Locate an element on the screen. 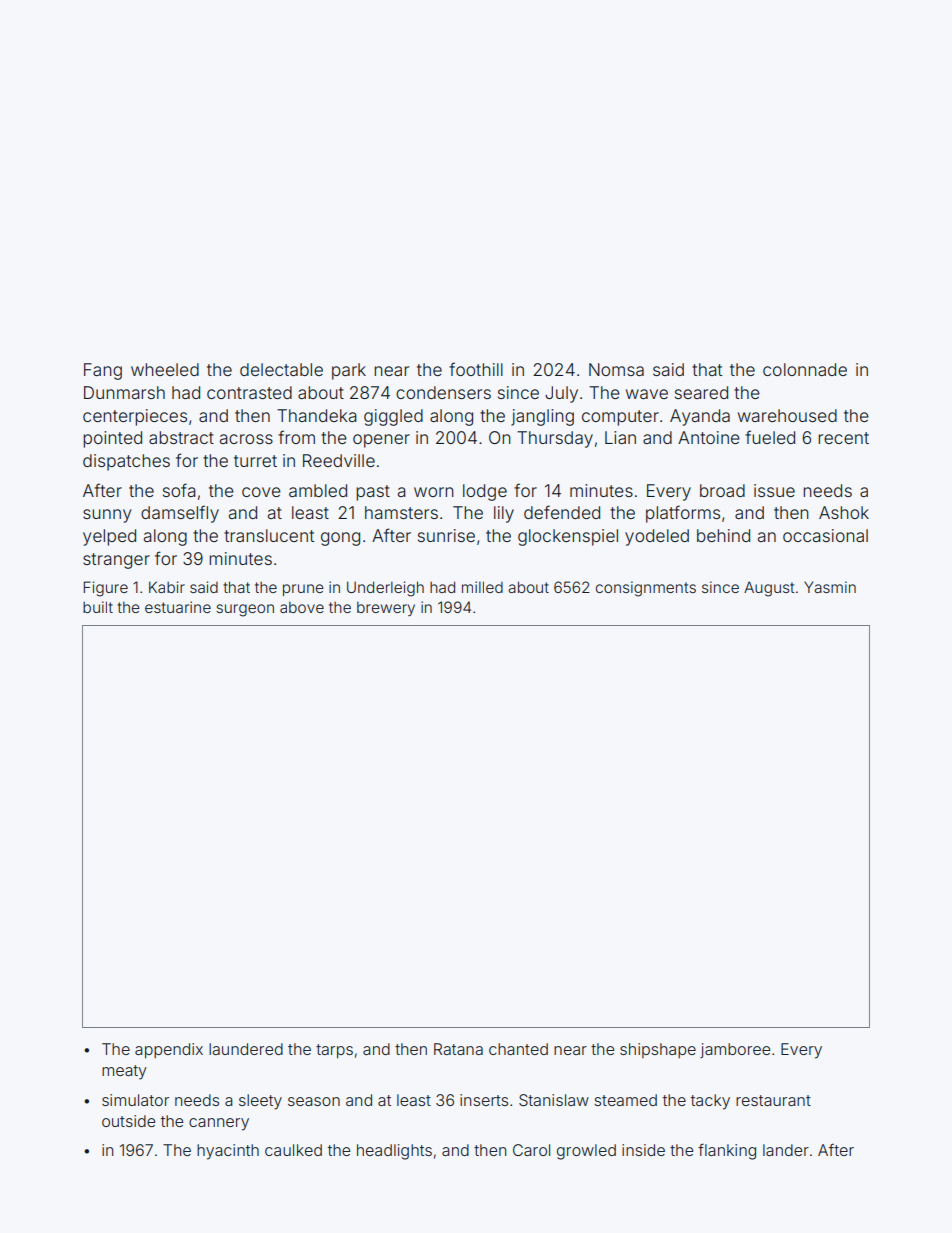 The image size is (952, 1233). brewery is located at coordinates (386, 608).
